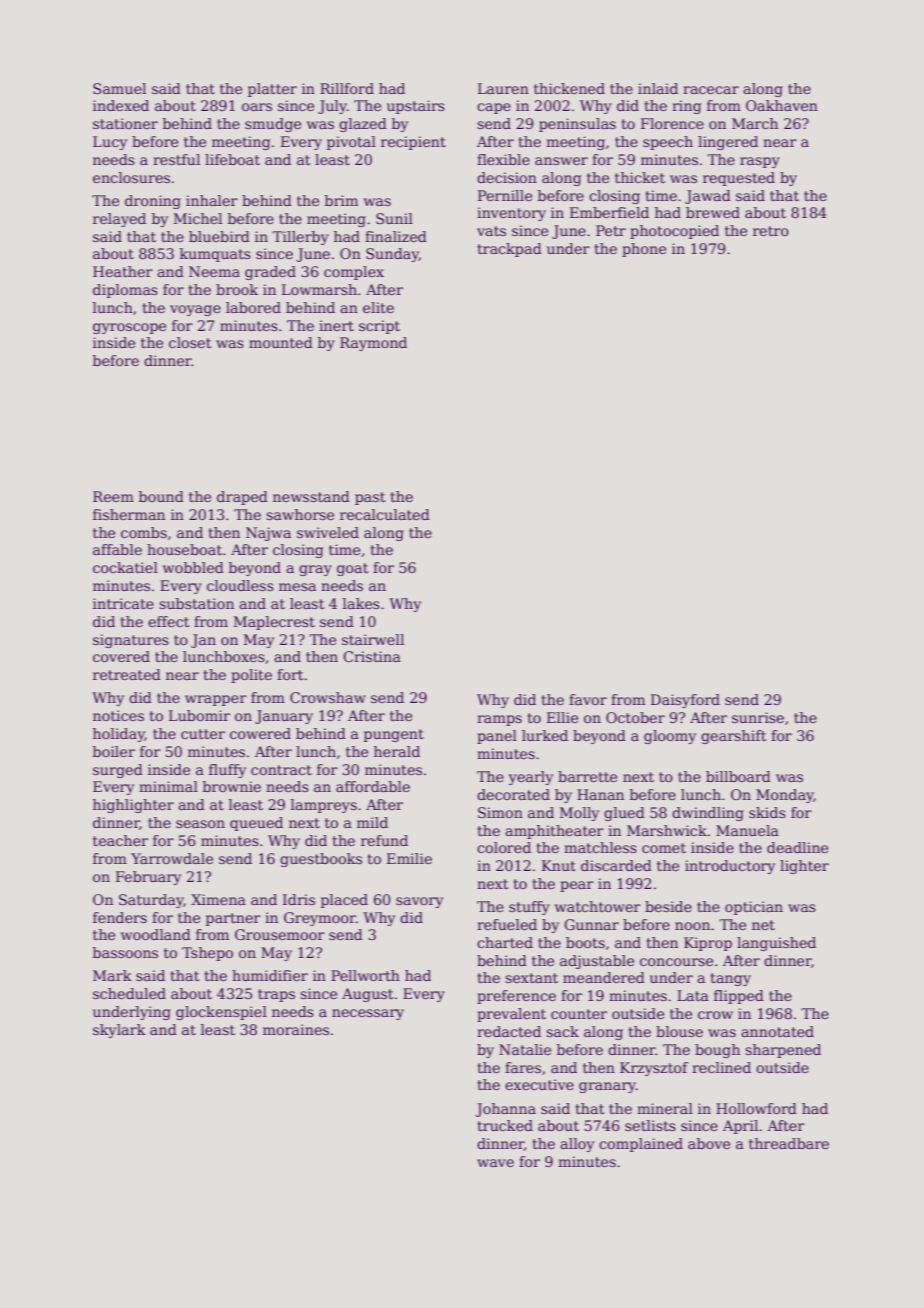 The image size is (924, 1308). What do you see at coordinates (119, 88) in the image?
I see `Samuel` at bounding box center [119, 88].
